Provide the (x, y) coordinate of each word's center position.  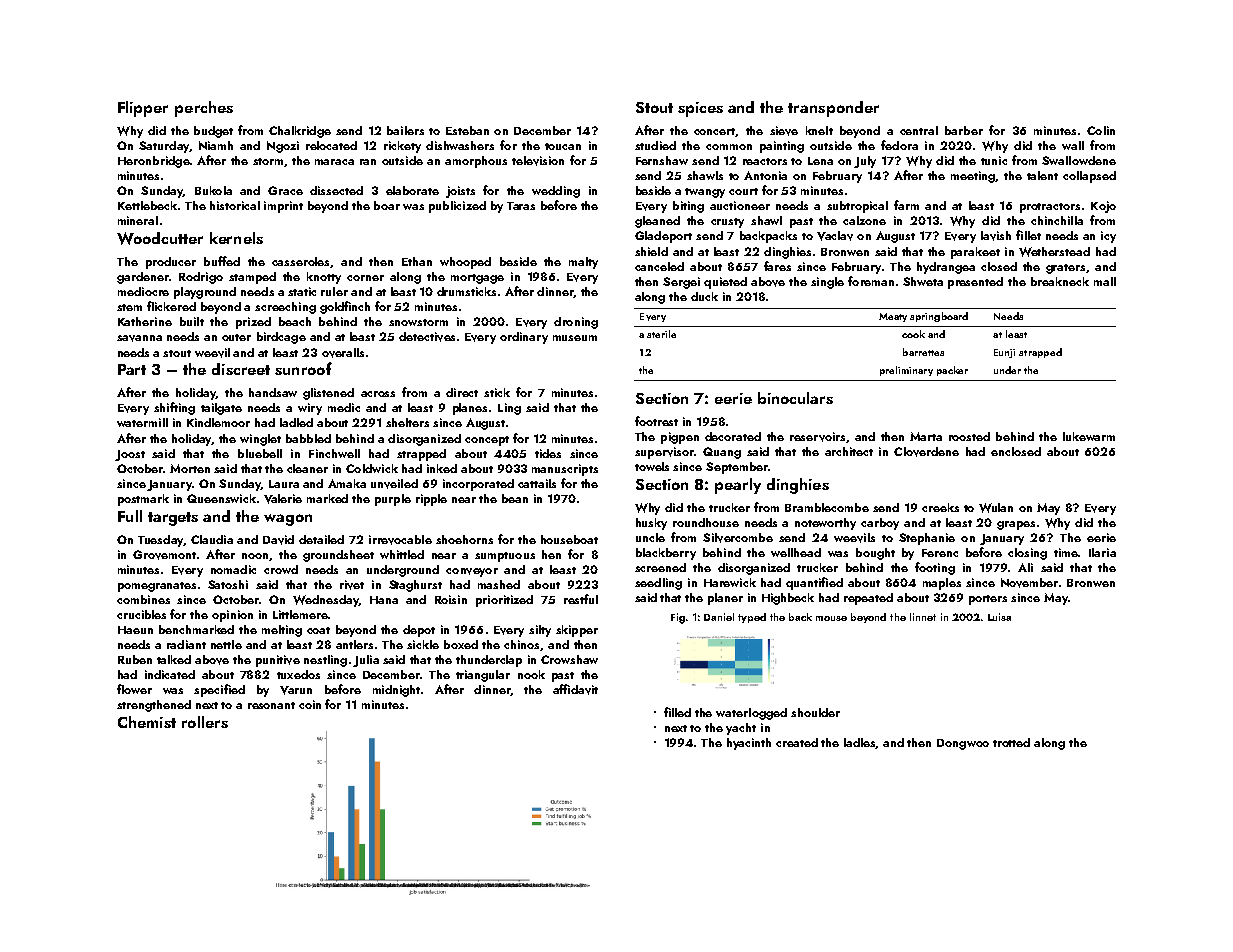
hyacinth (749, 744)
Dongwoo (963, 744)
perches (204, 109)
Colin (1101, 130)
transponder (833, 109)
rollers (205, 722)
